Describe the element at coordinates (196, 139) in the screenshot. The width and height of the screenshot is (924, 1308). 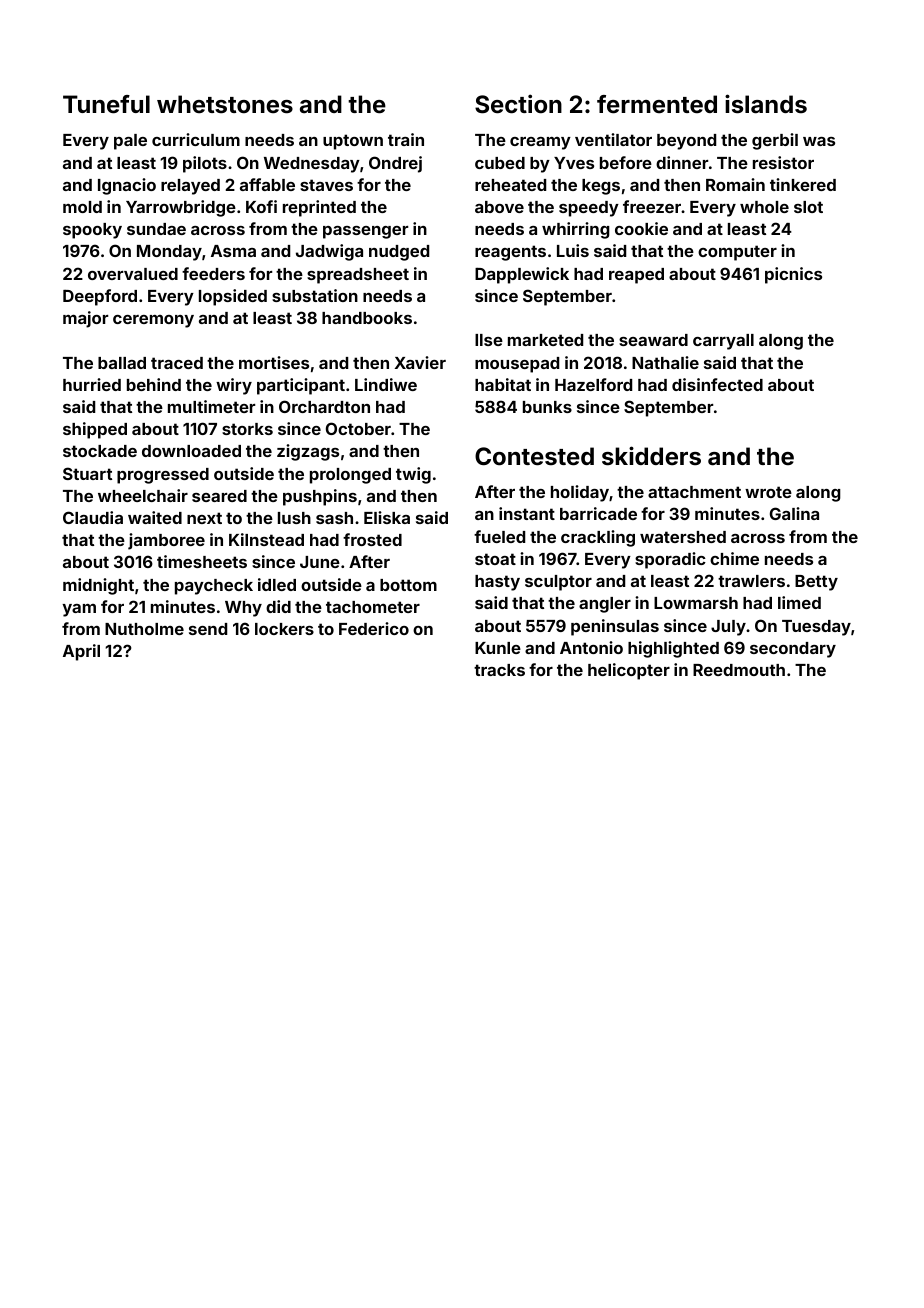
I see `curriculum` at that location.
